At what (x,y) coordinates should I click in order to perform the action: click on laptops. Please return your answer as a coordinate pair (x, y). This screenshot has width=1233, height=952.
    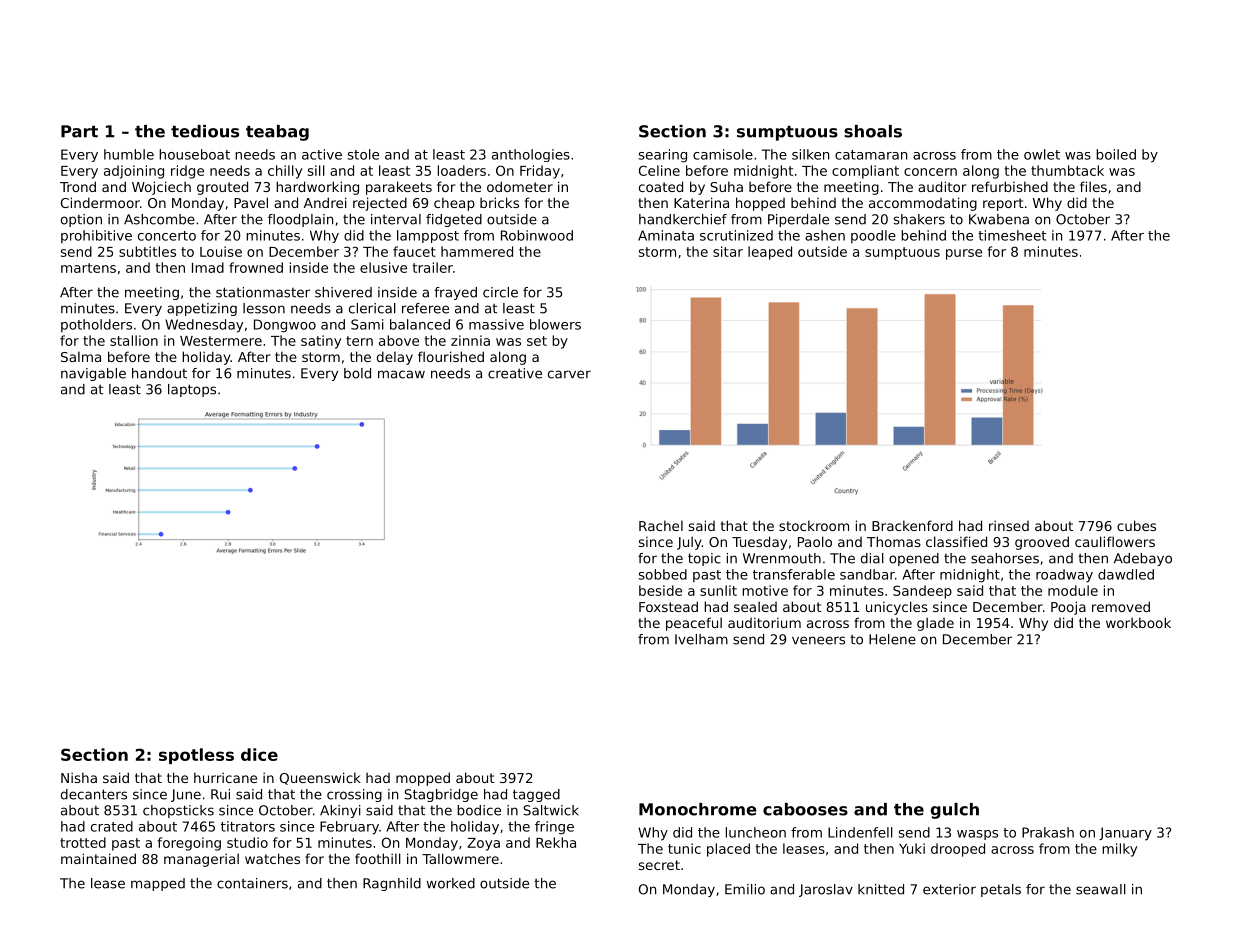
    Looking at the image, I should click on (192, 390).
